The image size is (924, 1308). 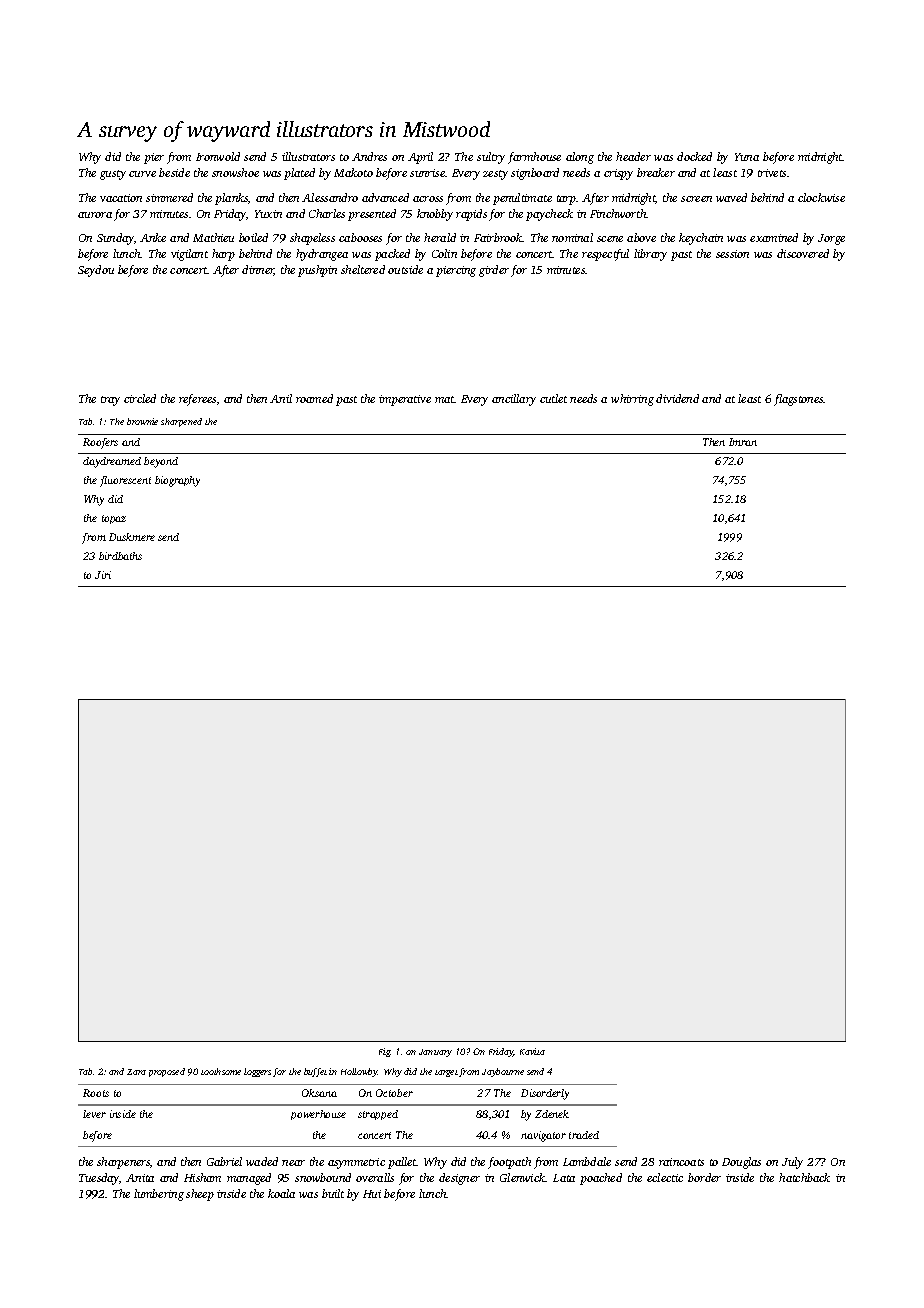 What do you see at coordinates (197, 400) in the image?
I see `referees` at bounding box center [197, 400].
